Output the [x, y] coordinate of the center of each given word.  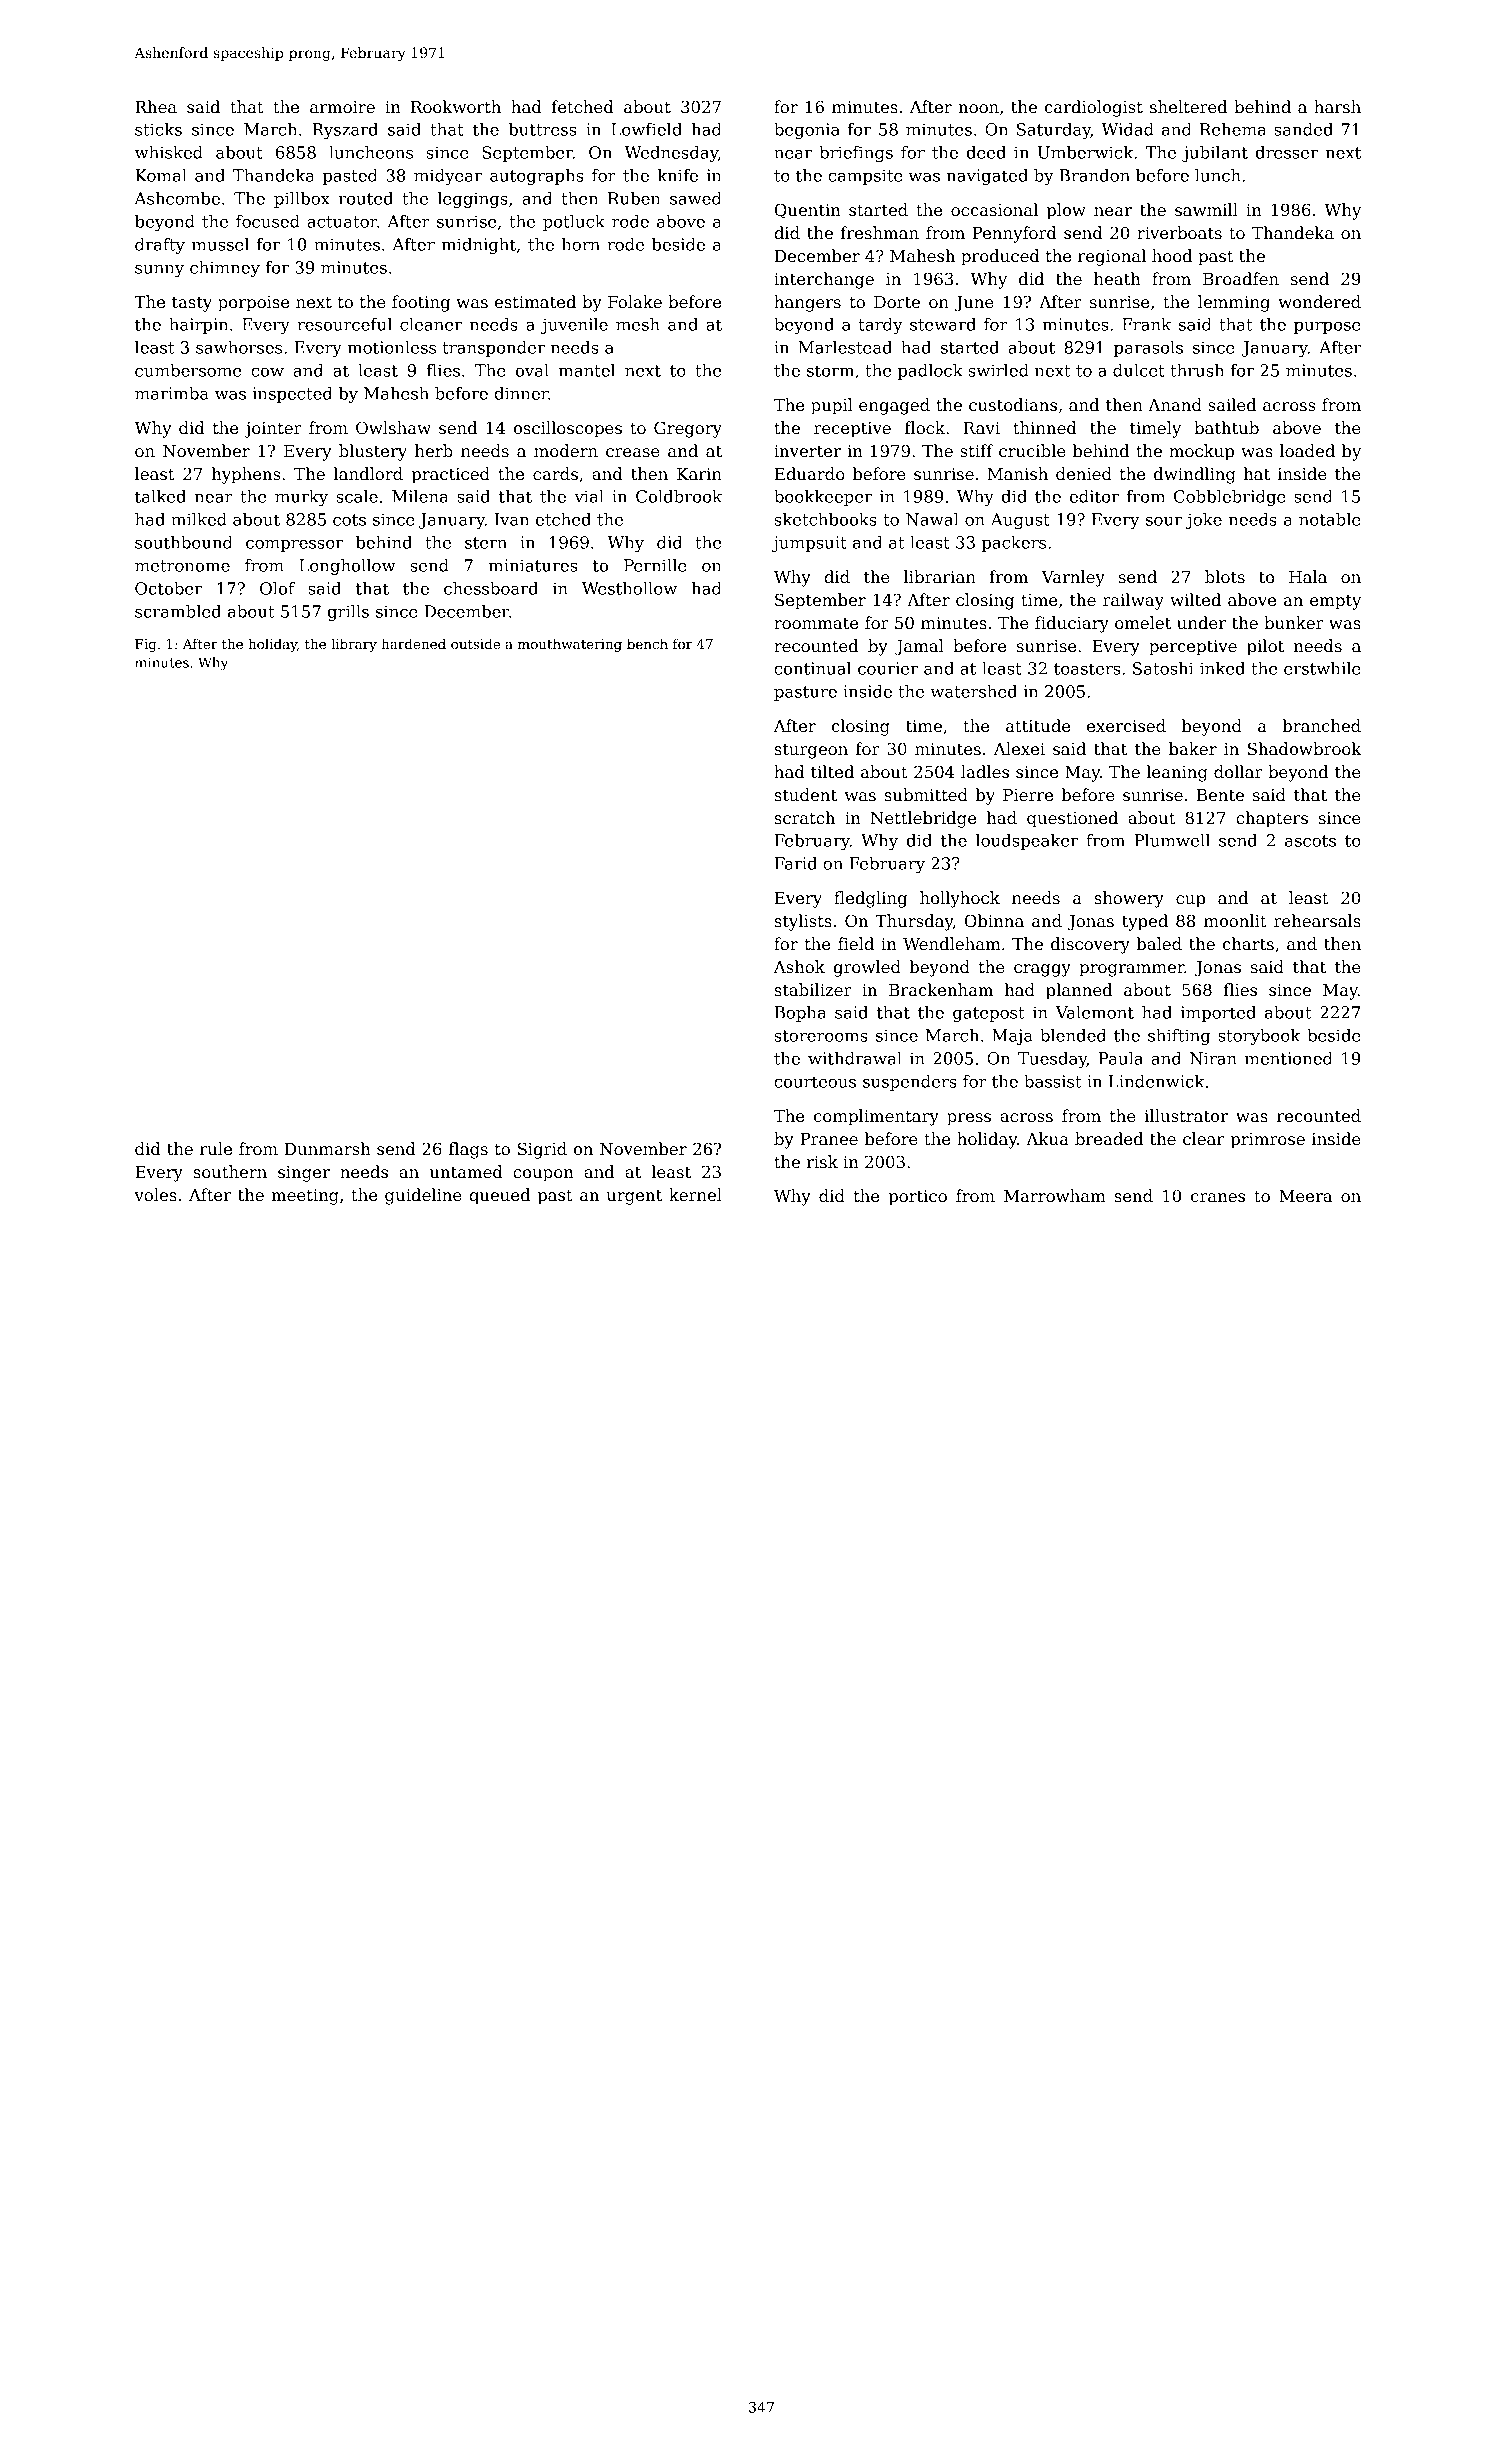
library [354, 645]
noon [978, 109]
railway [1133, 601]
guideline [423, 1196]
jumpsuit [809, 544]
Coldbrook [679, 496]
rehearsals [1317, 921]
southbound [184, 542]
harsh [1337, 107]
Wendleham [952, 944]
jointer [273, 430]
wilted [1195, 600]
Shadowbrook [1305, 749]
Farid [796, 863]
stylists [803, 922]
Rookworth [456, 107]
